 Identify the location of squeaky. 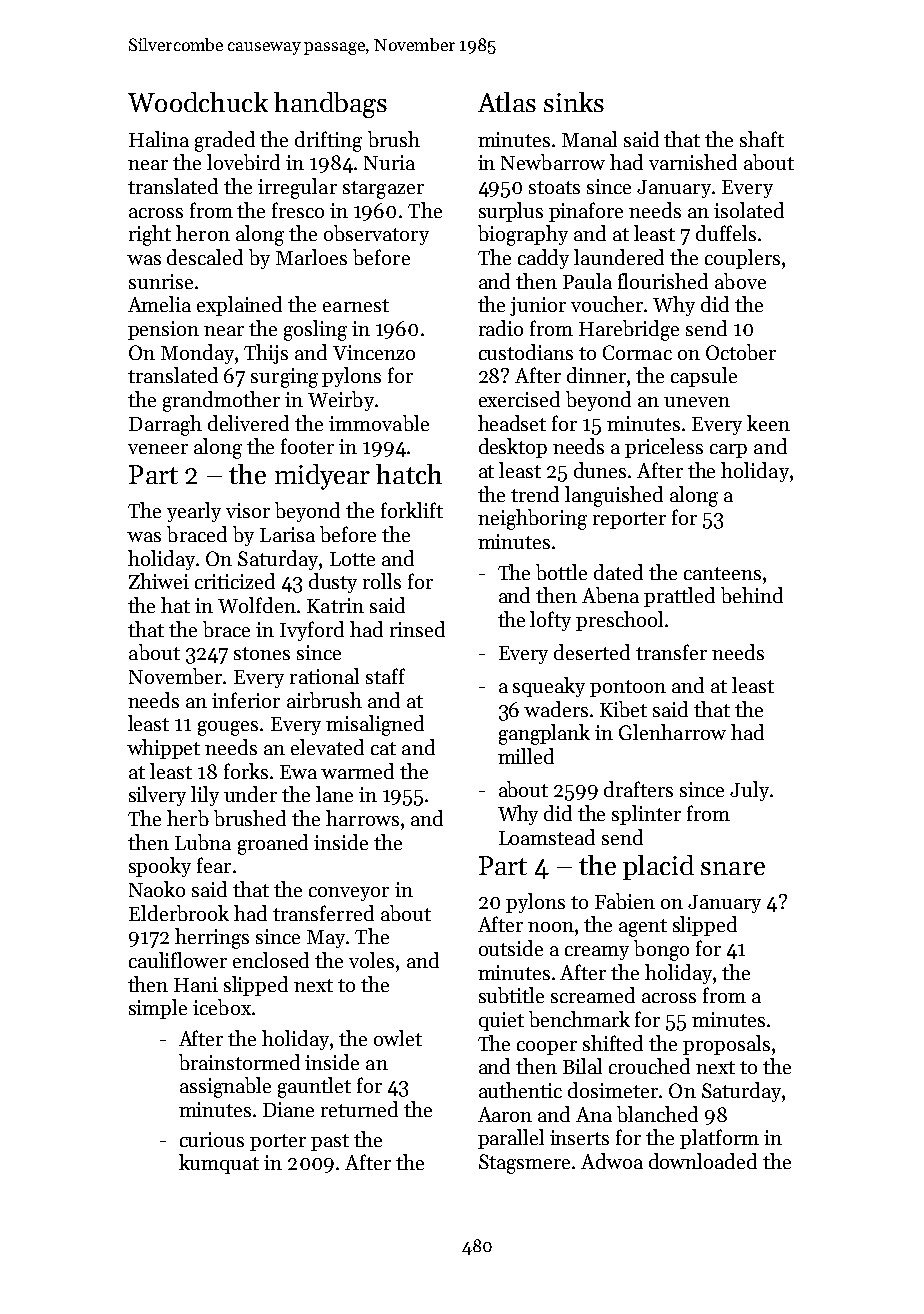
(549, 687).
